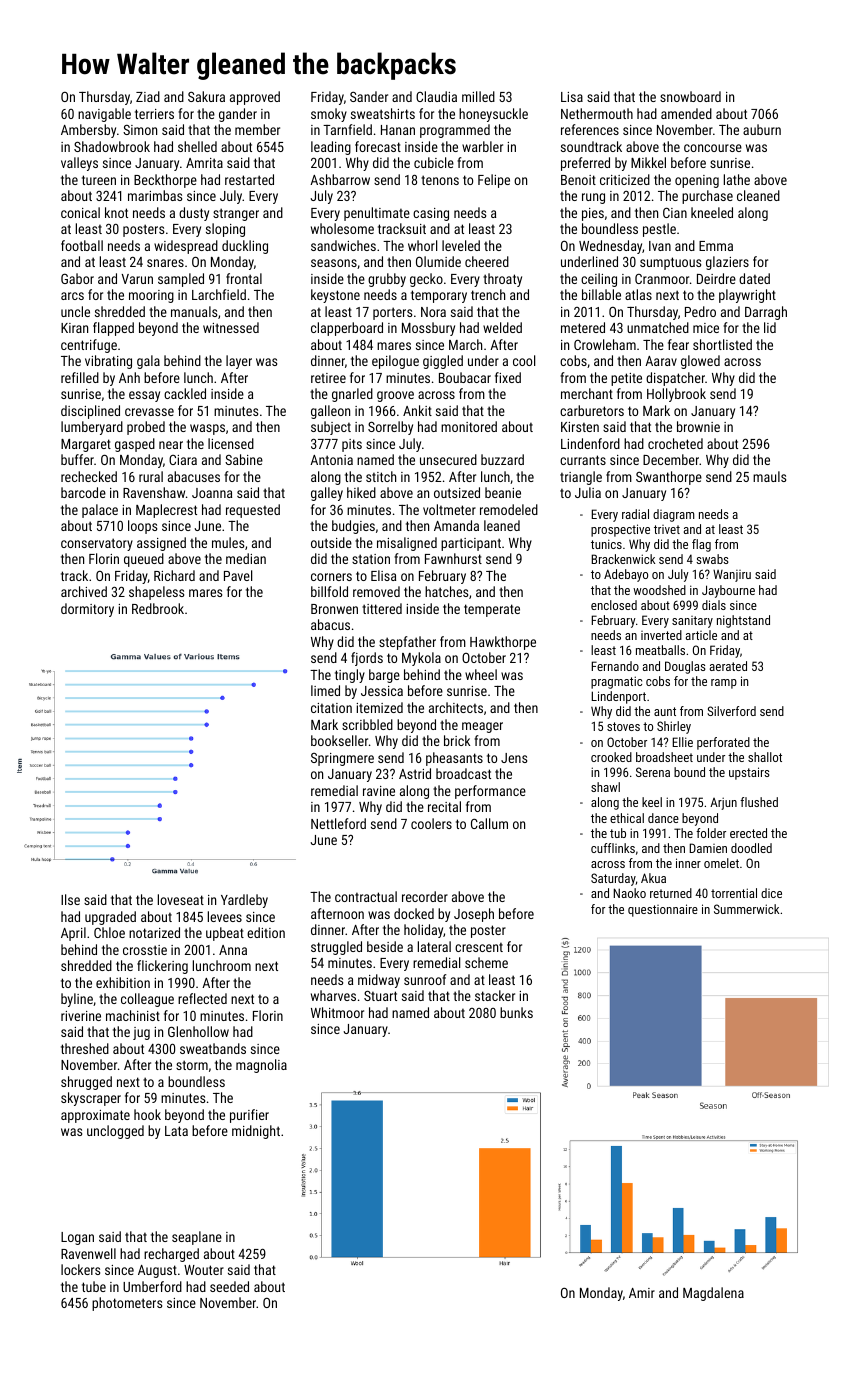 The height and width of the document is (1400, 849). I want to click on Stuart, so click(380, 995).
